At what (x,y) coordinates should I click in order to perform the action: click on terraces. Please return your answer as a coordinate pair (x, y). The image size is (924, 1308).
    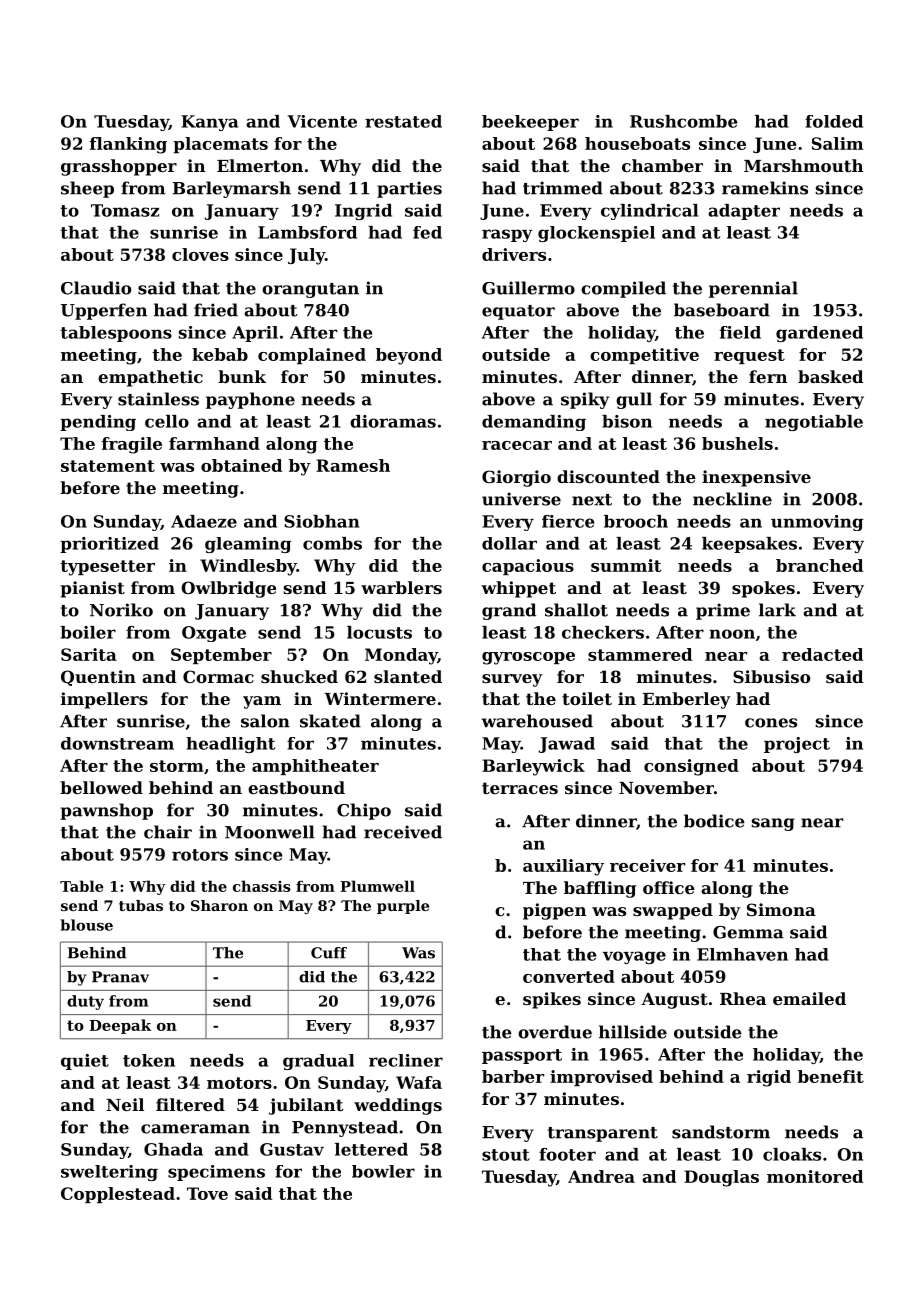
    Looking at the image, I should click on (520, 788).
